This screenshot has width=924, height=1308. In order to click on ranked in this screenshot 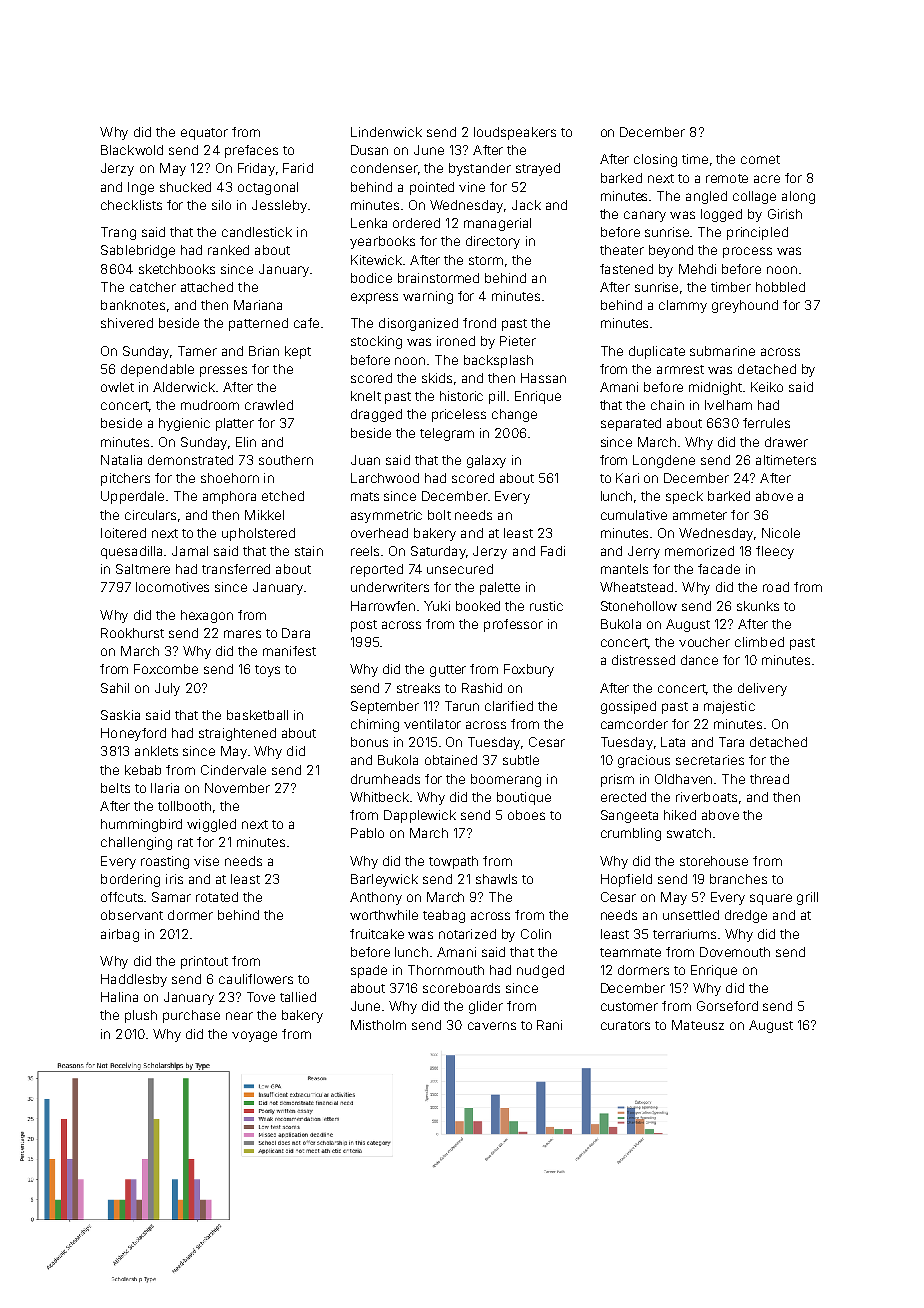, I will do `click(228, 250)`.
